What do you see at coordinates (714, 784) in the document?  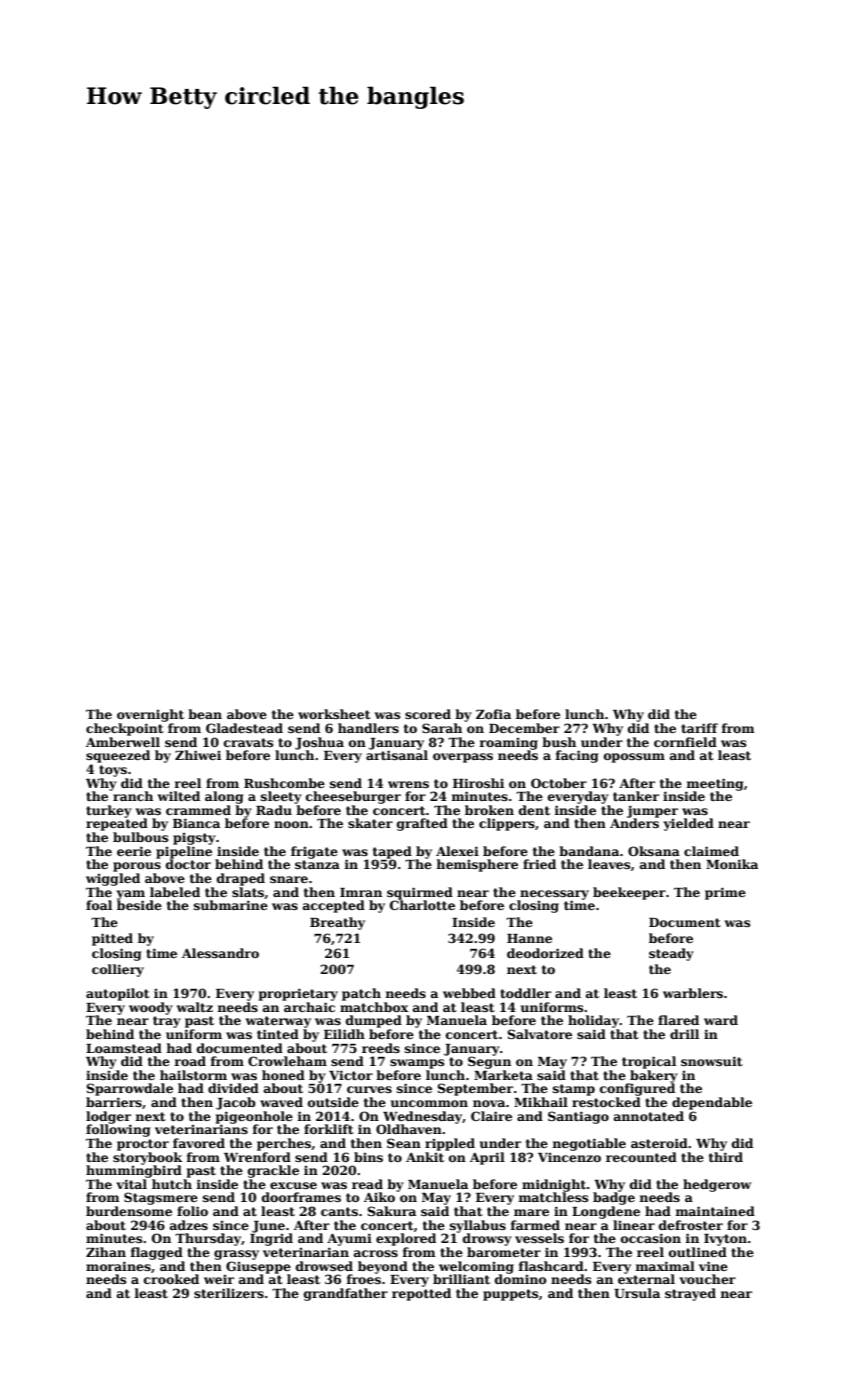 I see `meeting` at bounding box center [714, 784].
